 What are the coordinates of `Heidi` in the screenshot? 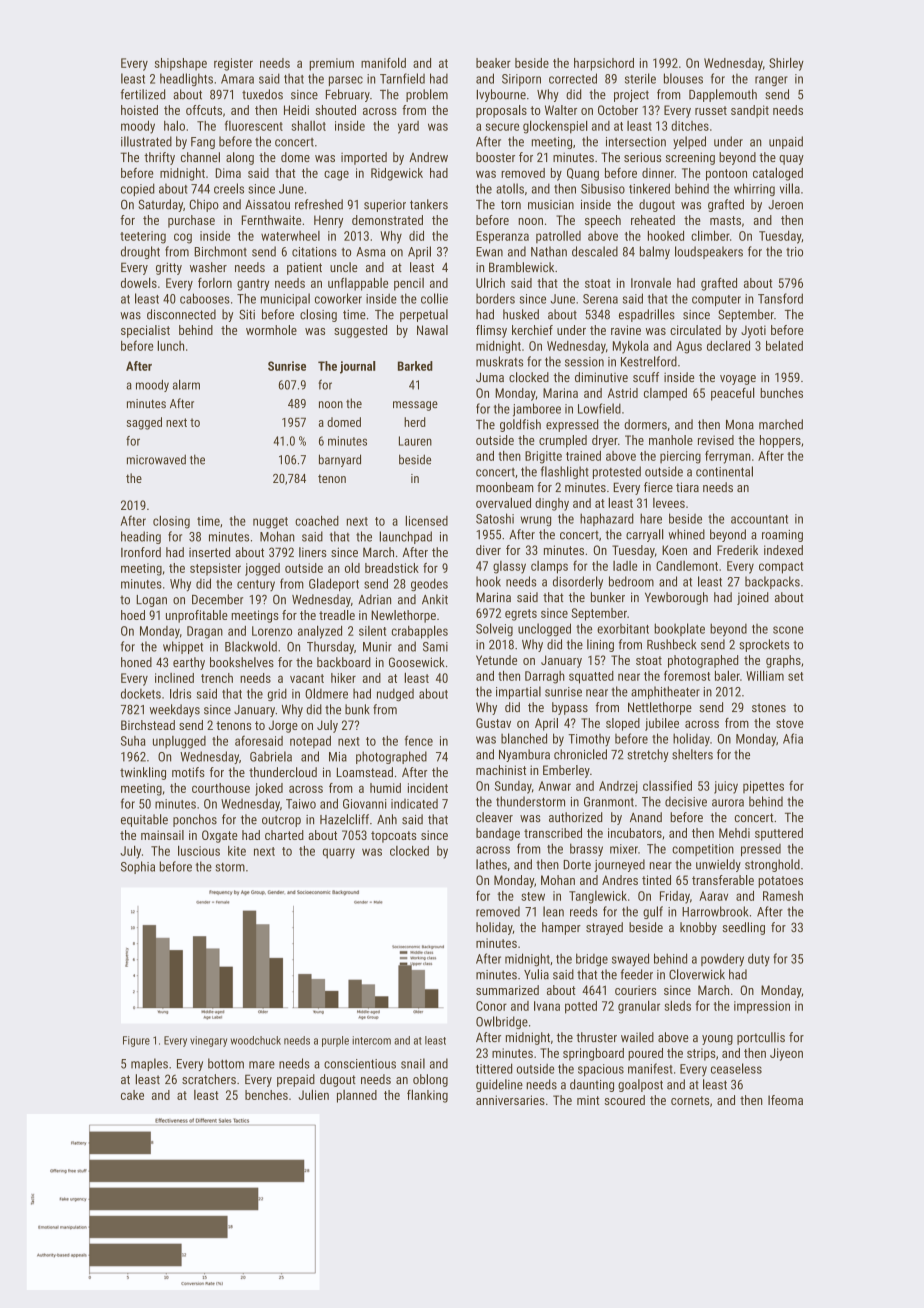 It's located at (296, 110).
